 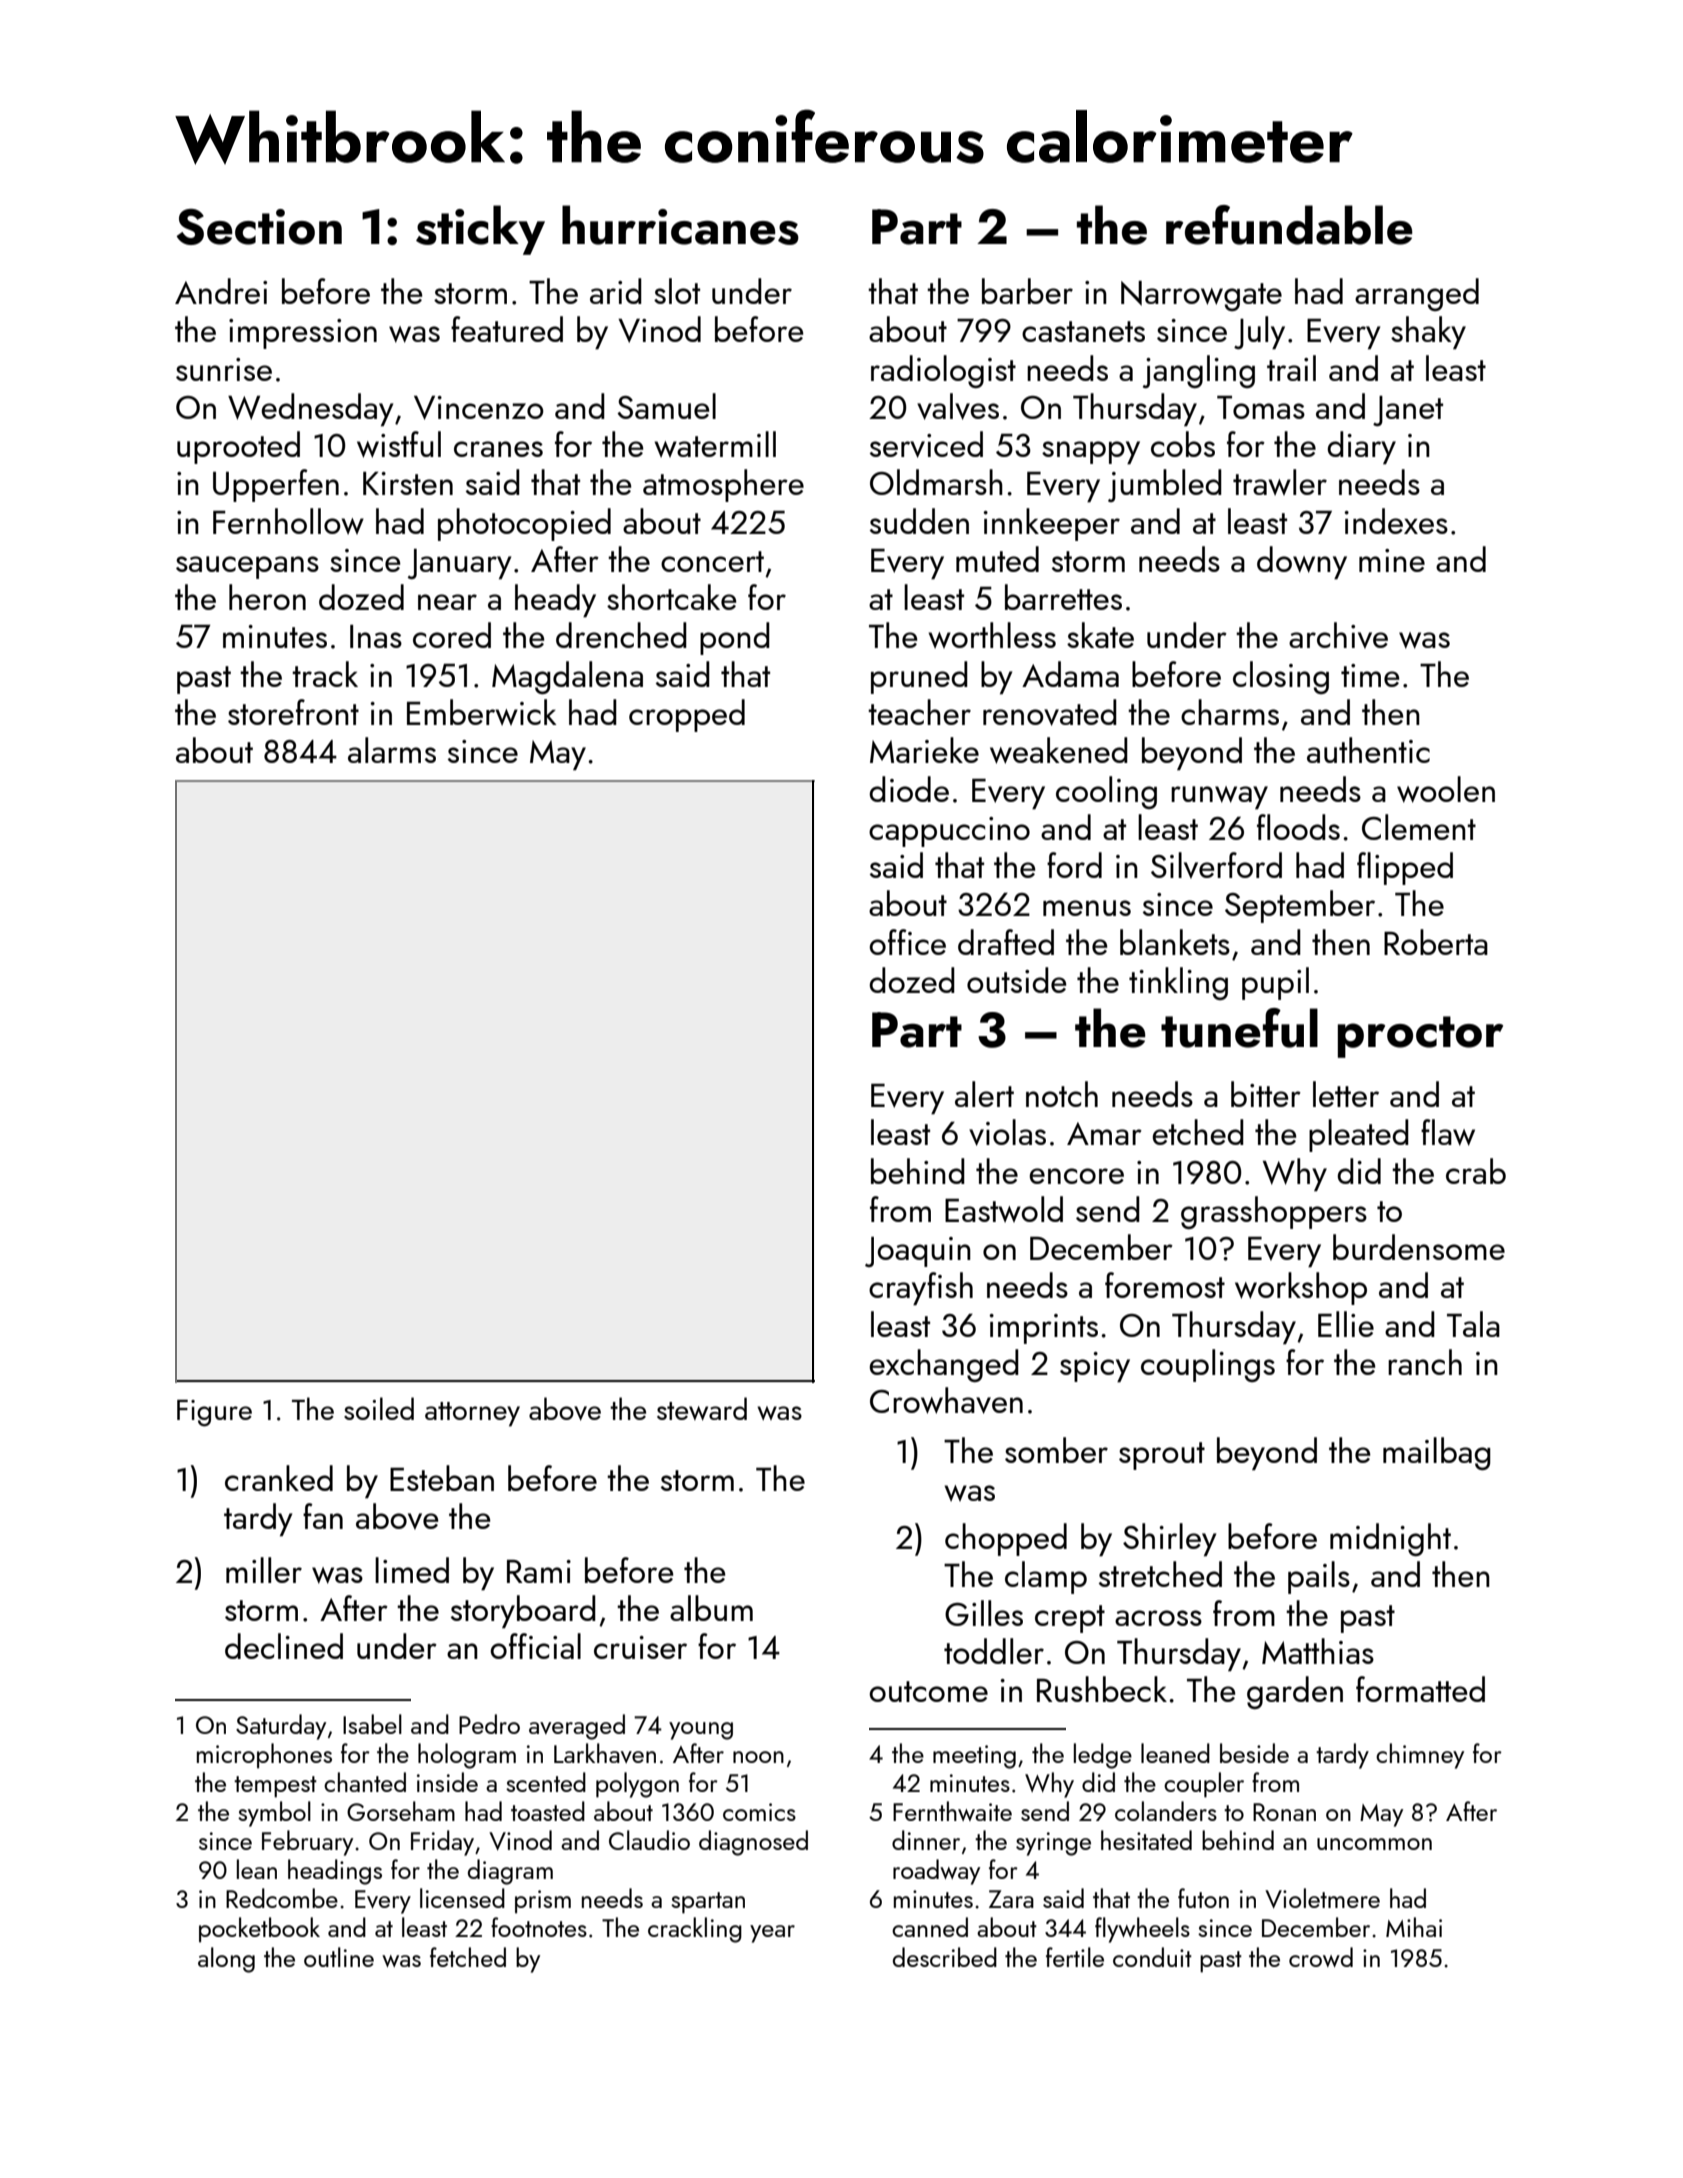 What do you see at coordinates (1289, 225) in the image?
I see `refundable` at bounding box center [1289, 225].
